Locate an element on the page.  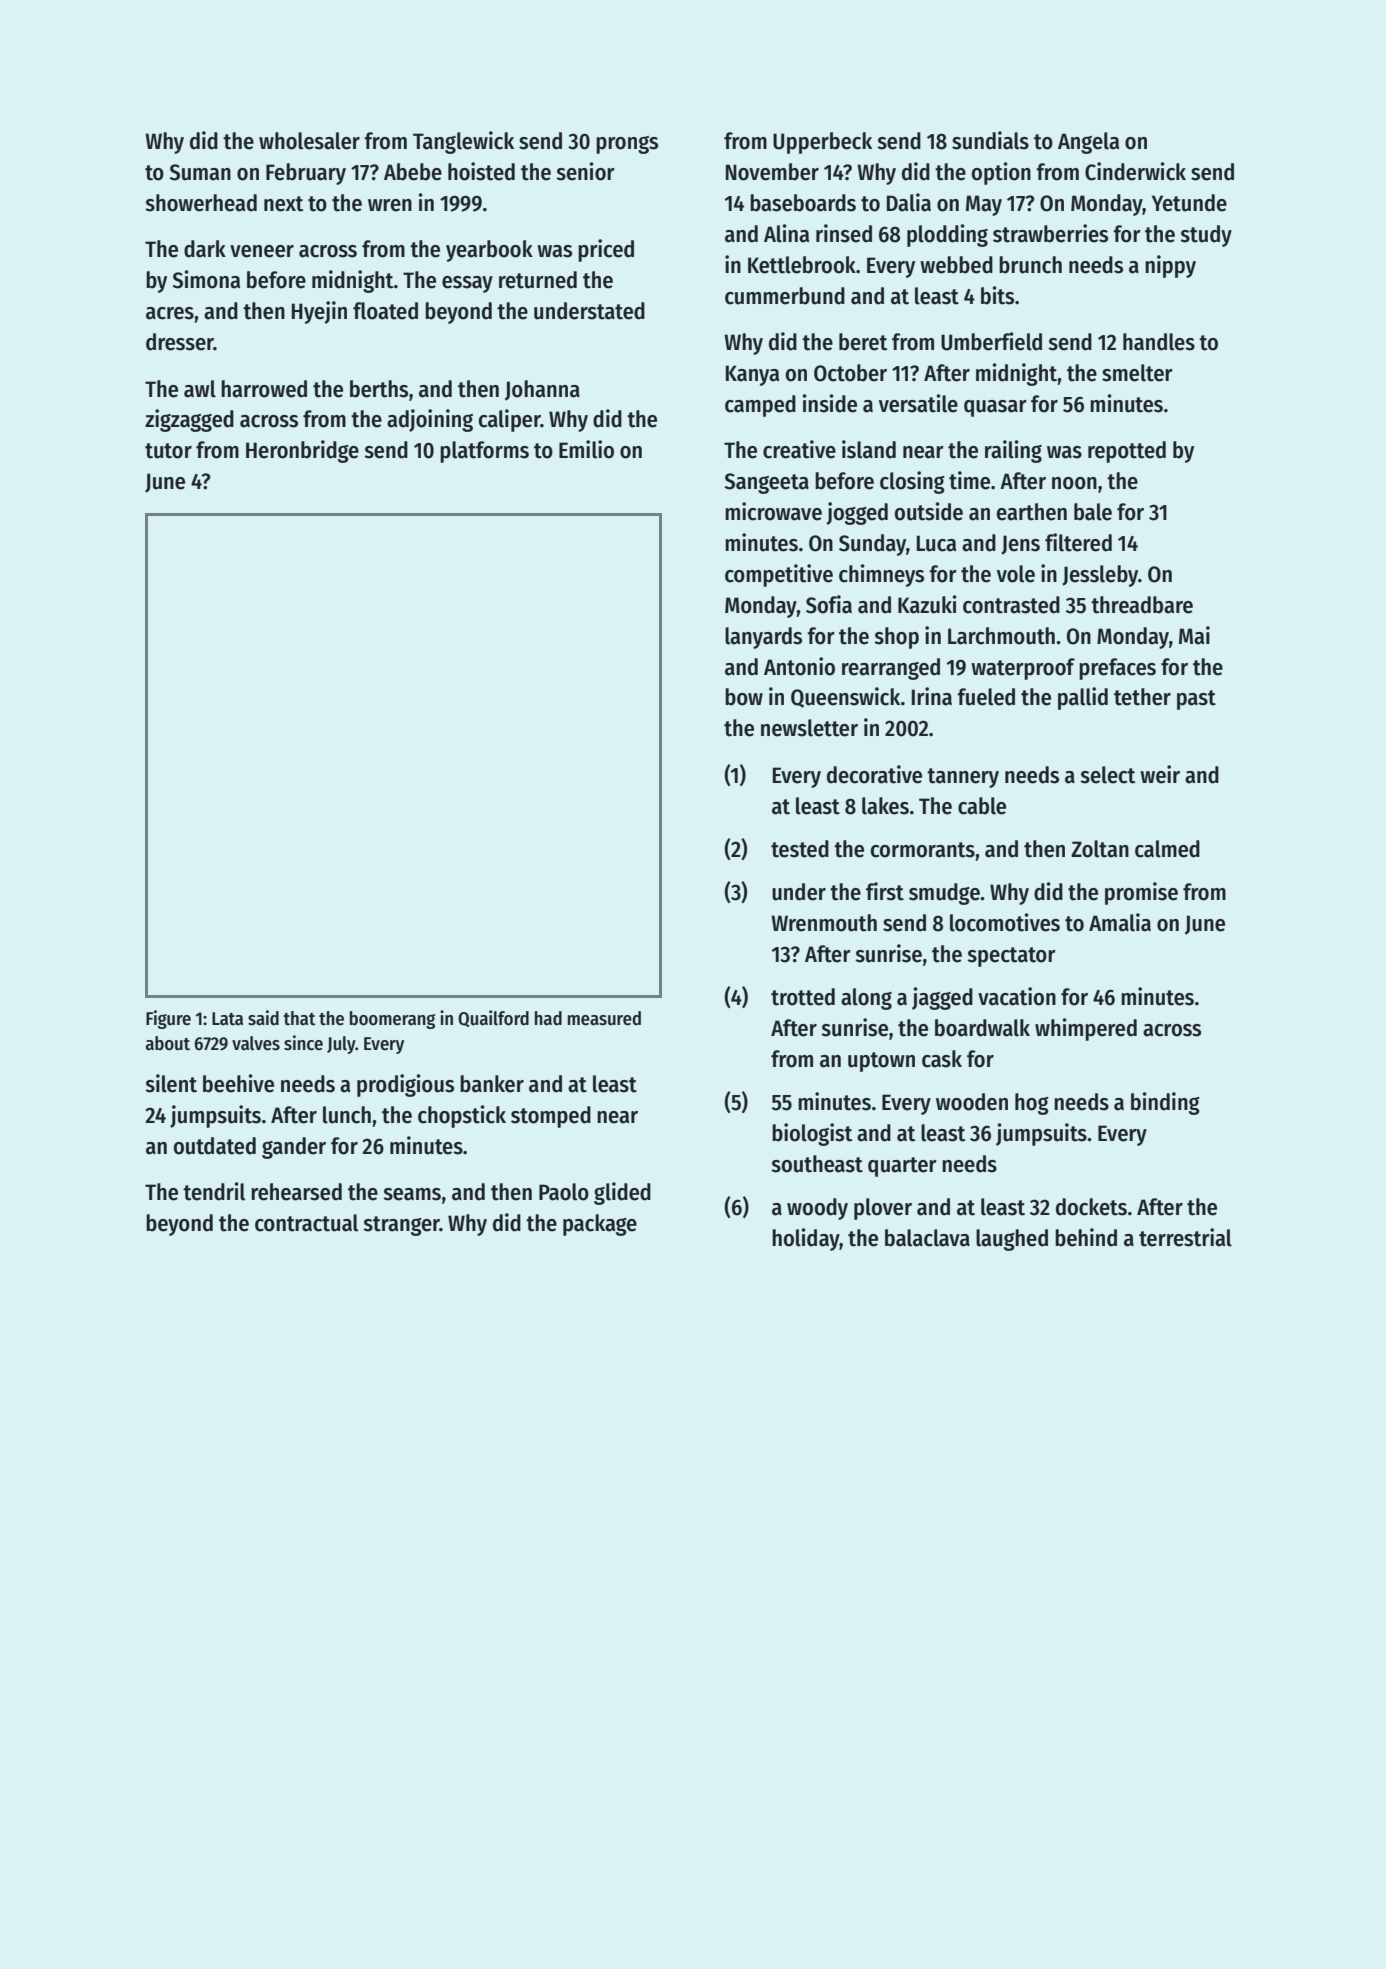
dark is located at coordinates (205, 249).
